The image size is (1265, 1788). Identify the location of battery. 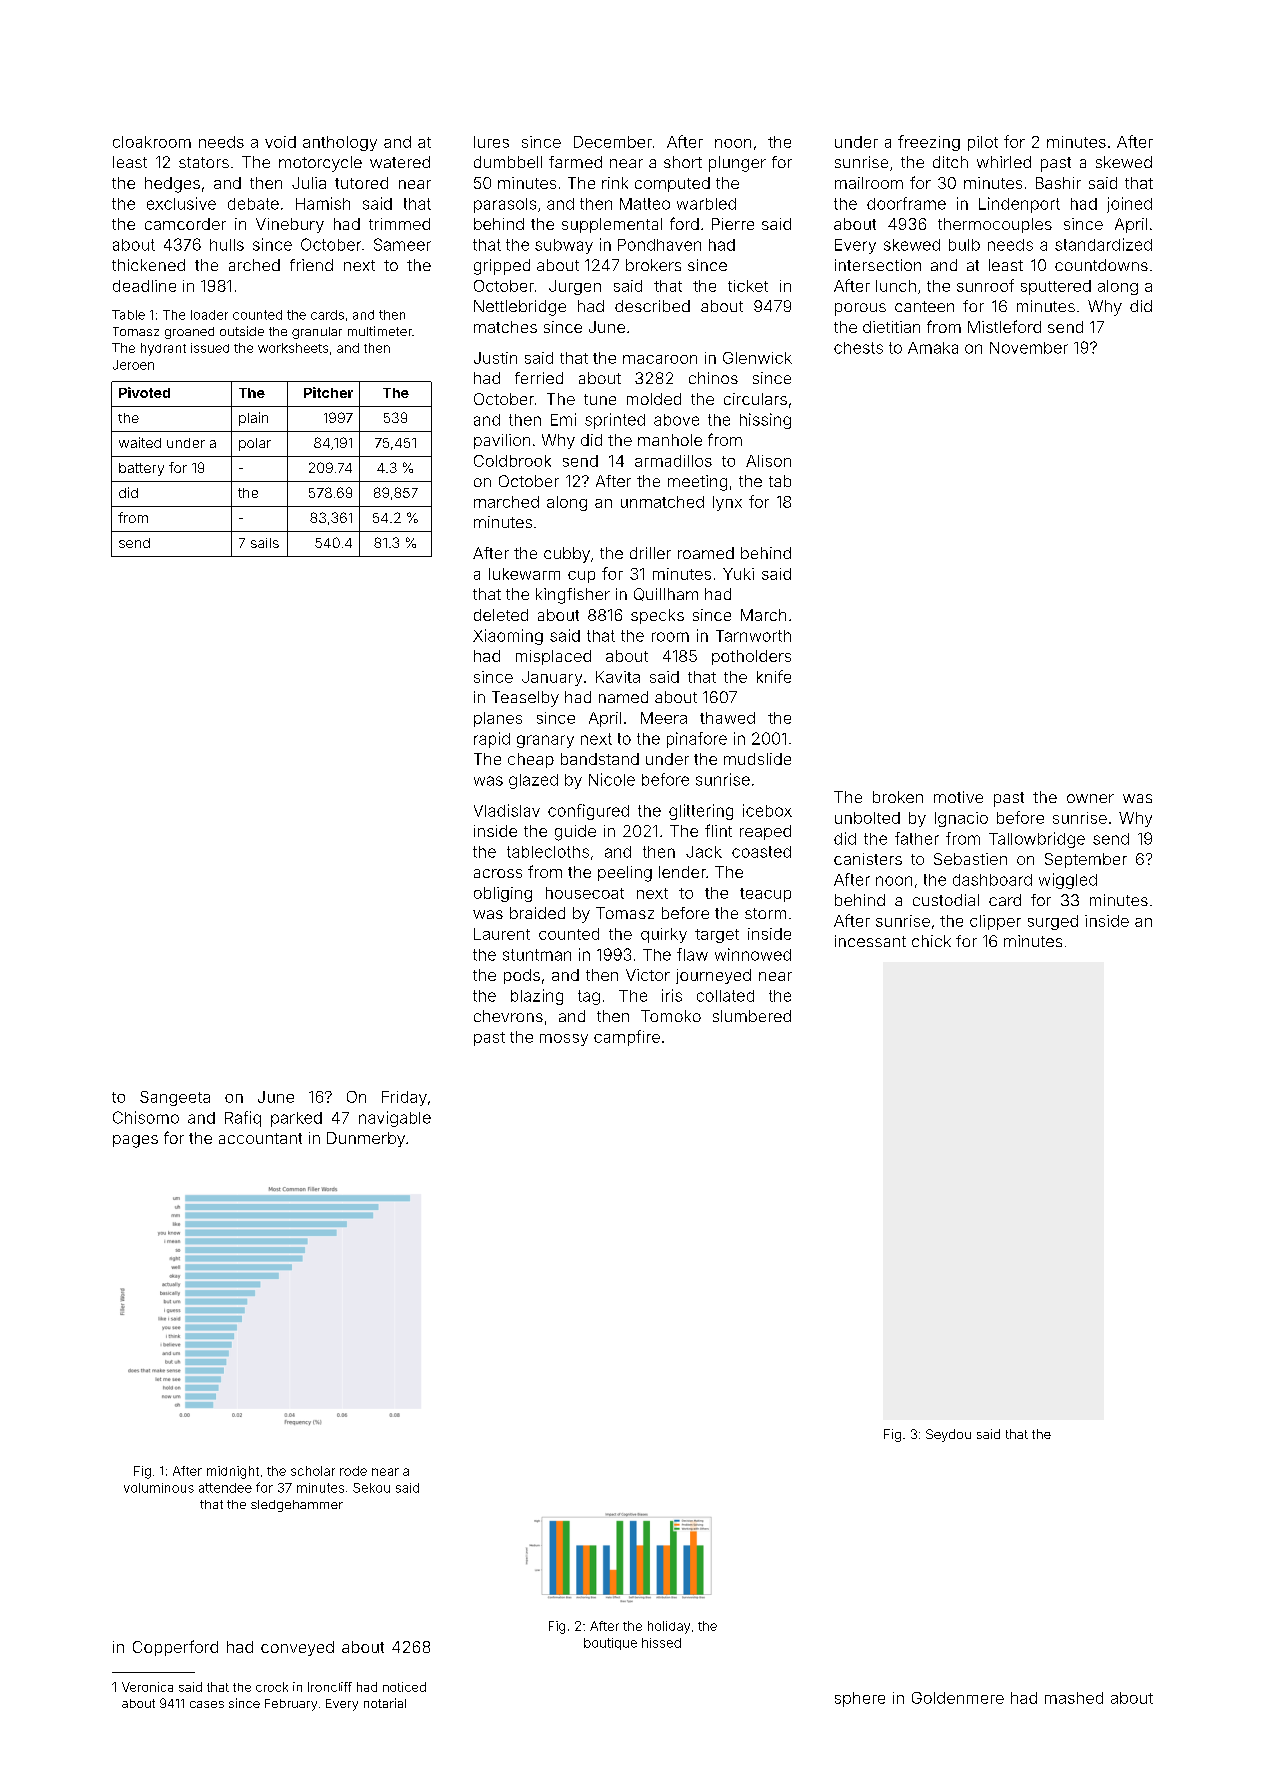
(141, 469).
